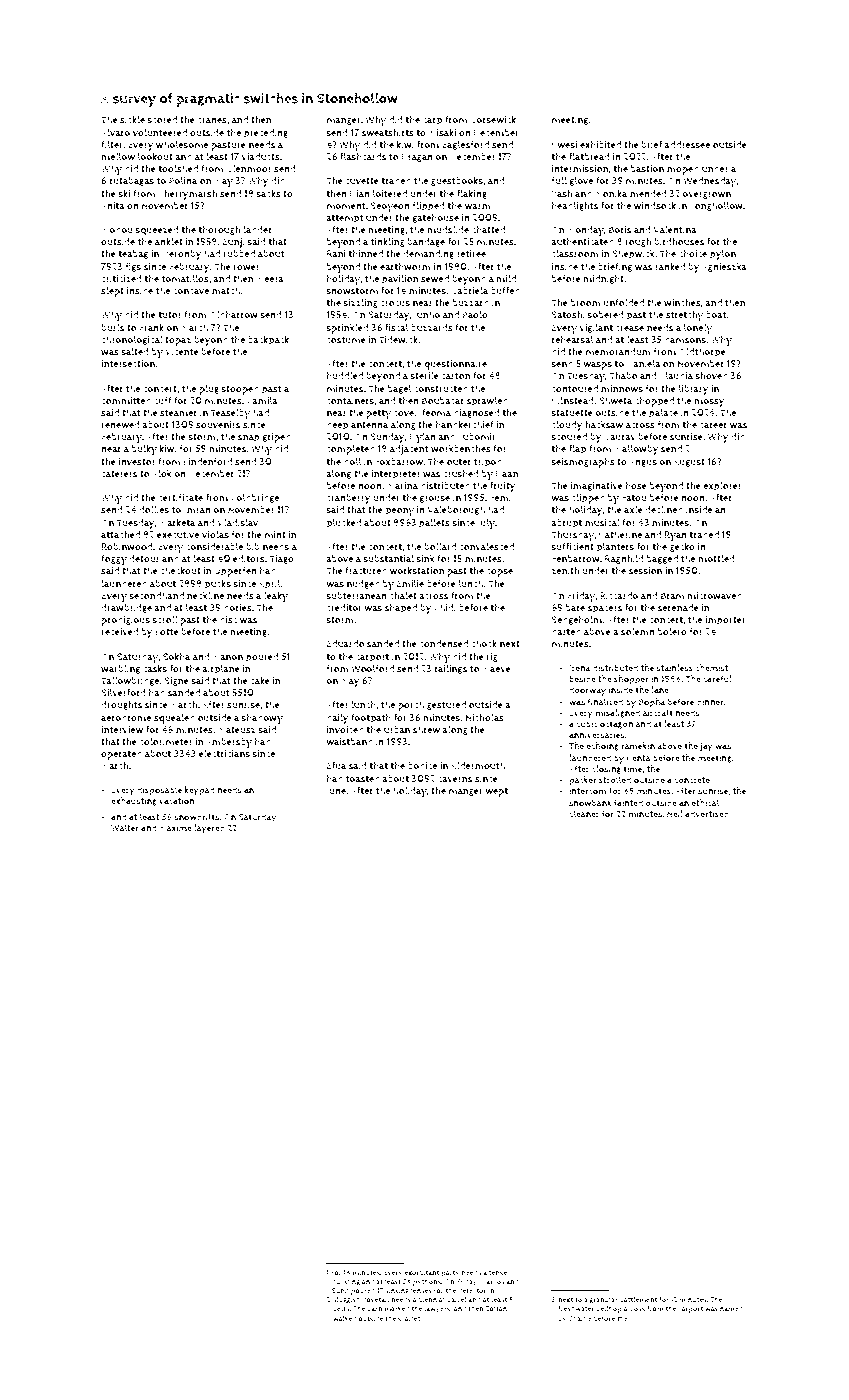 This page has width=849, height=1400. I want to click on advertised, so click(707, 814).
